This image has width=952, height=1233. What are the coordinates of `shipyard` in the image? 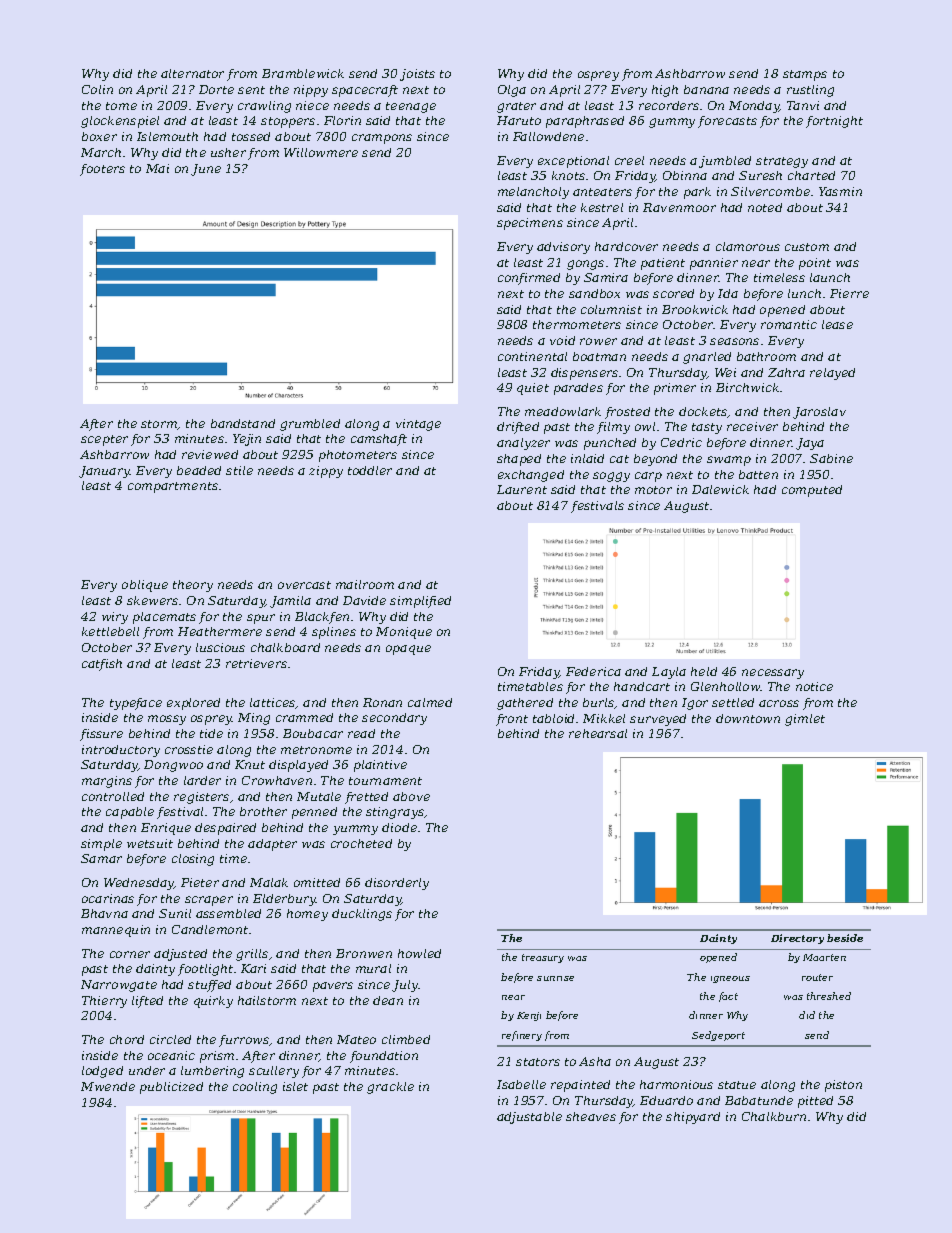 It's located at (693, 1118).
